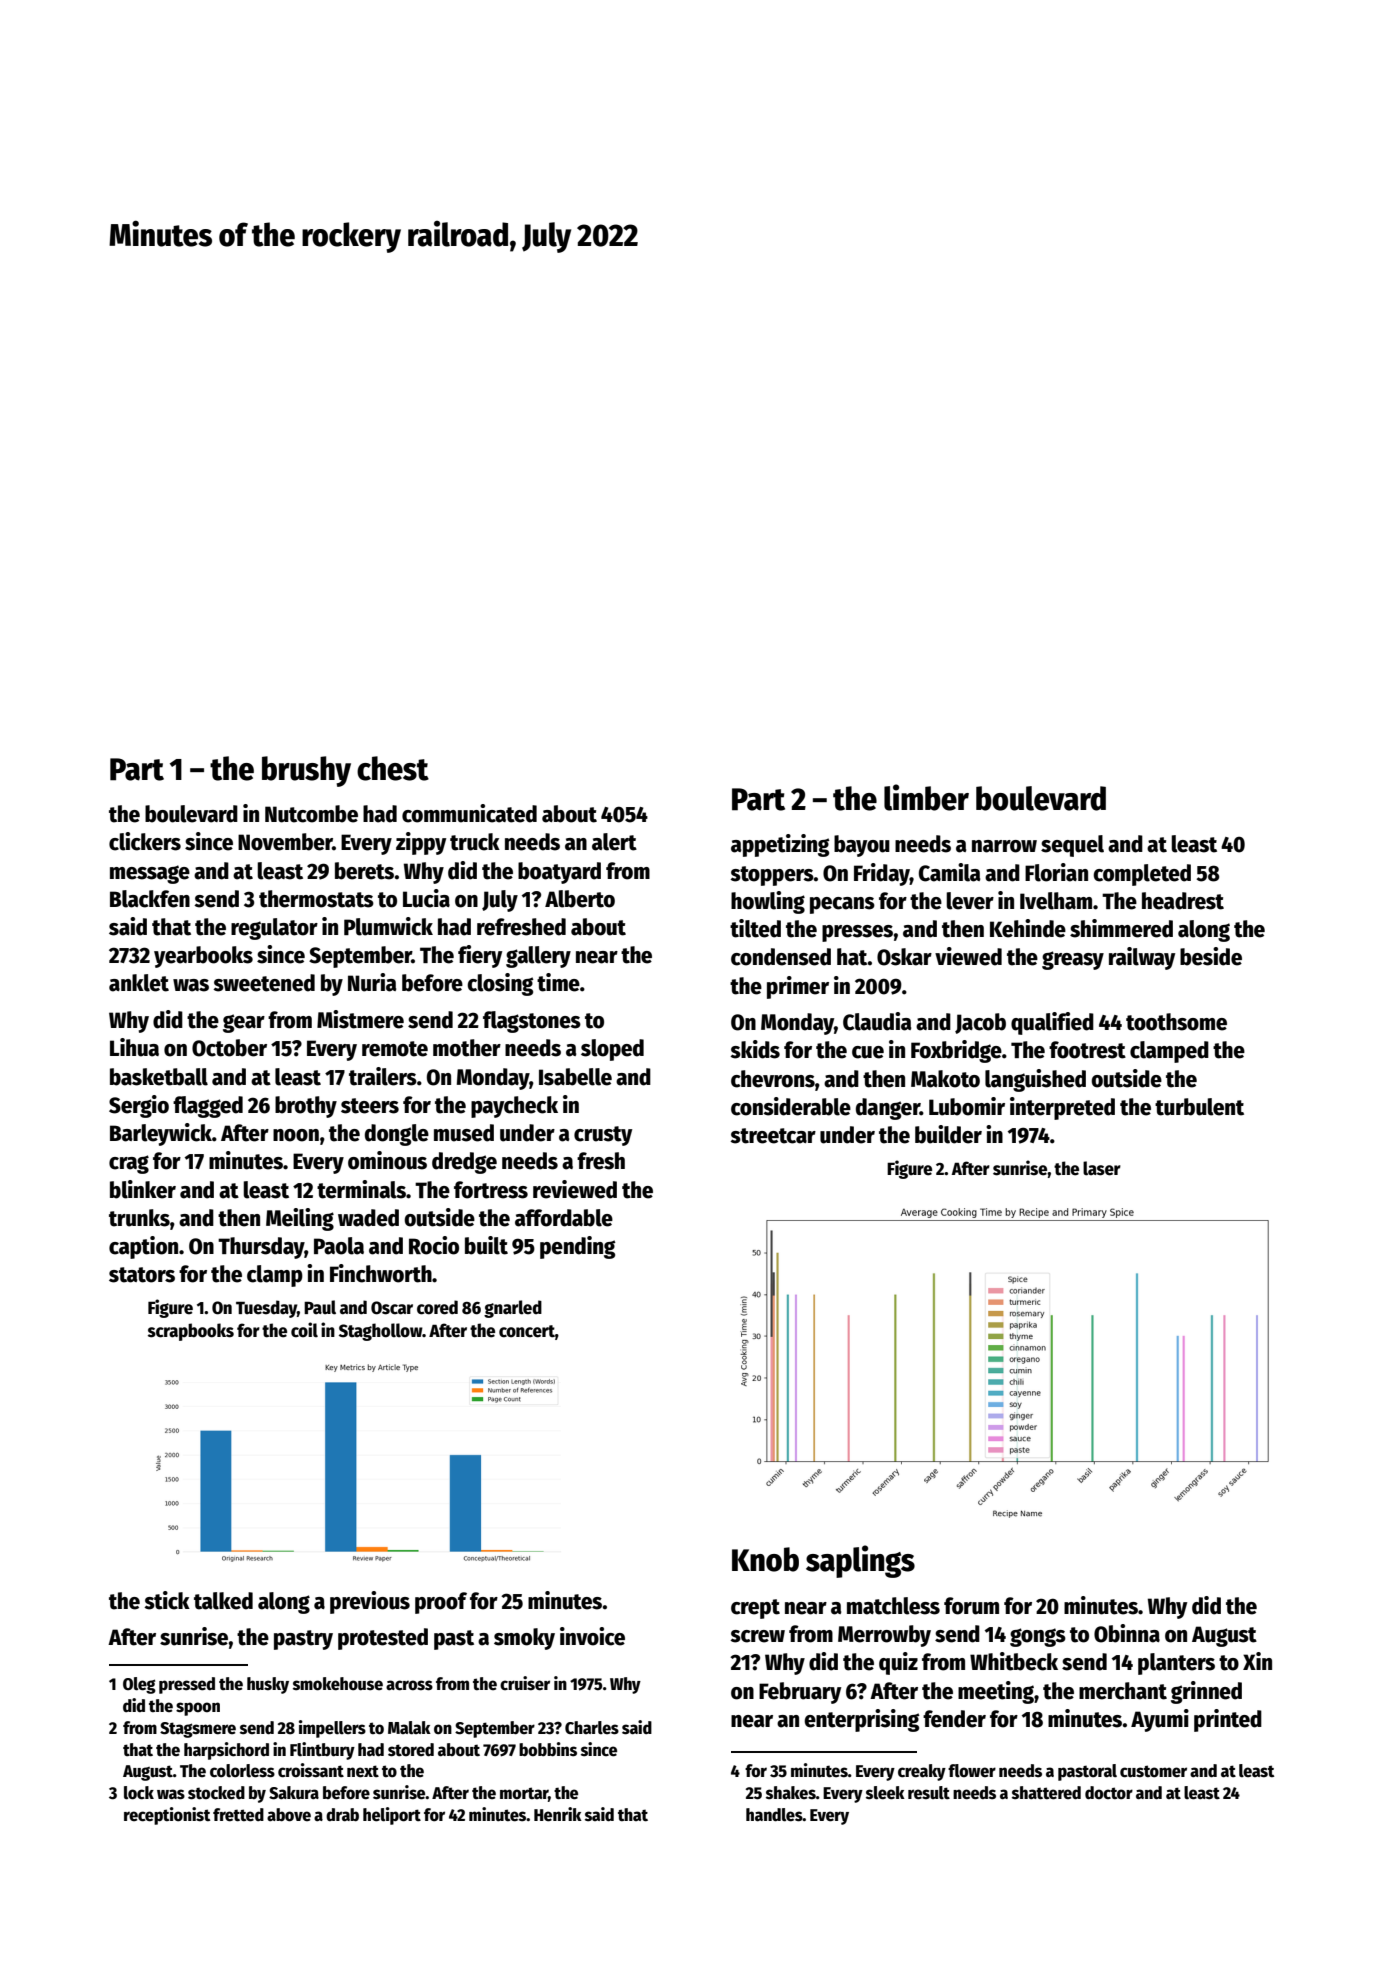 This document has width=1386, height=1969. Describe the element at coordinates (612, 1050) in the document. I see `sloped` at that location.
